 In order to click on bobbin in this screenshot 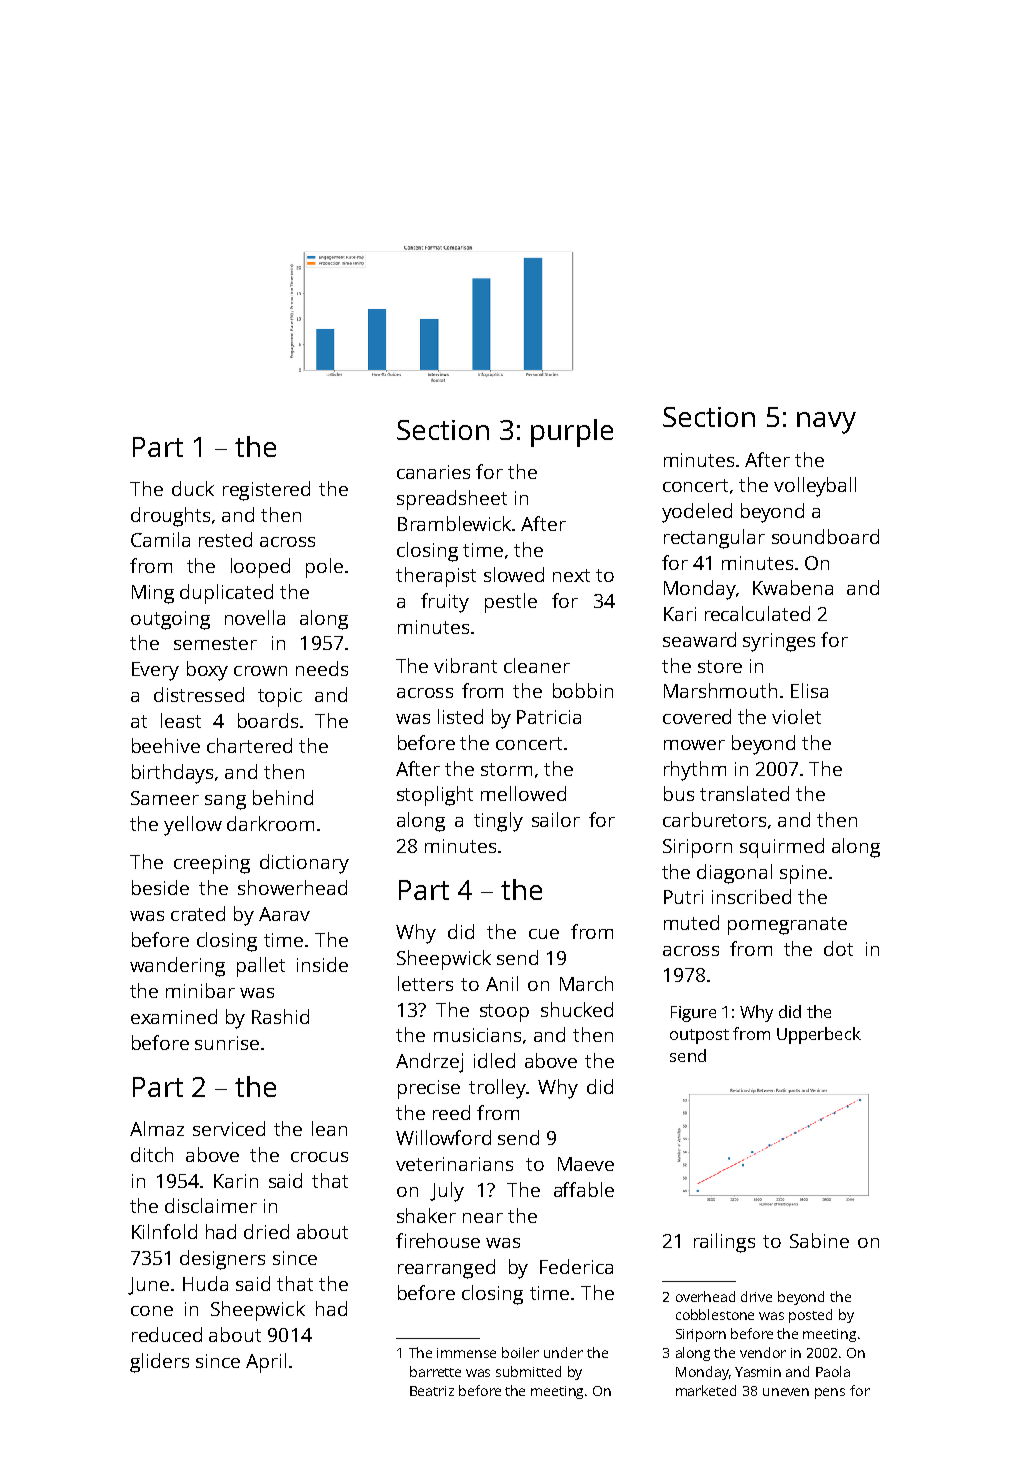, I will do `click(583, 690)`.
